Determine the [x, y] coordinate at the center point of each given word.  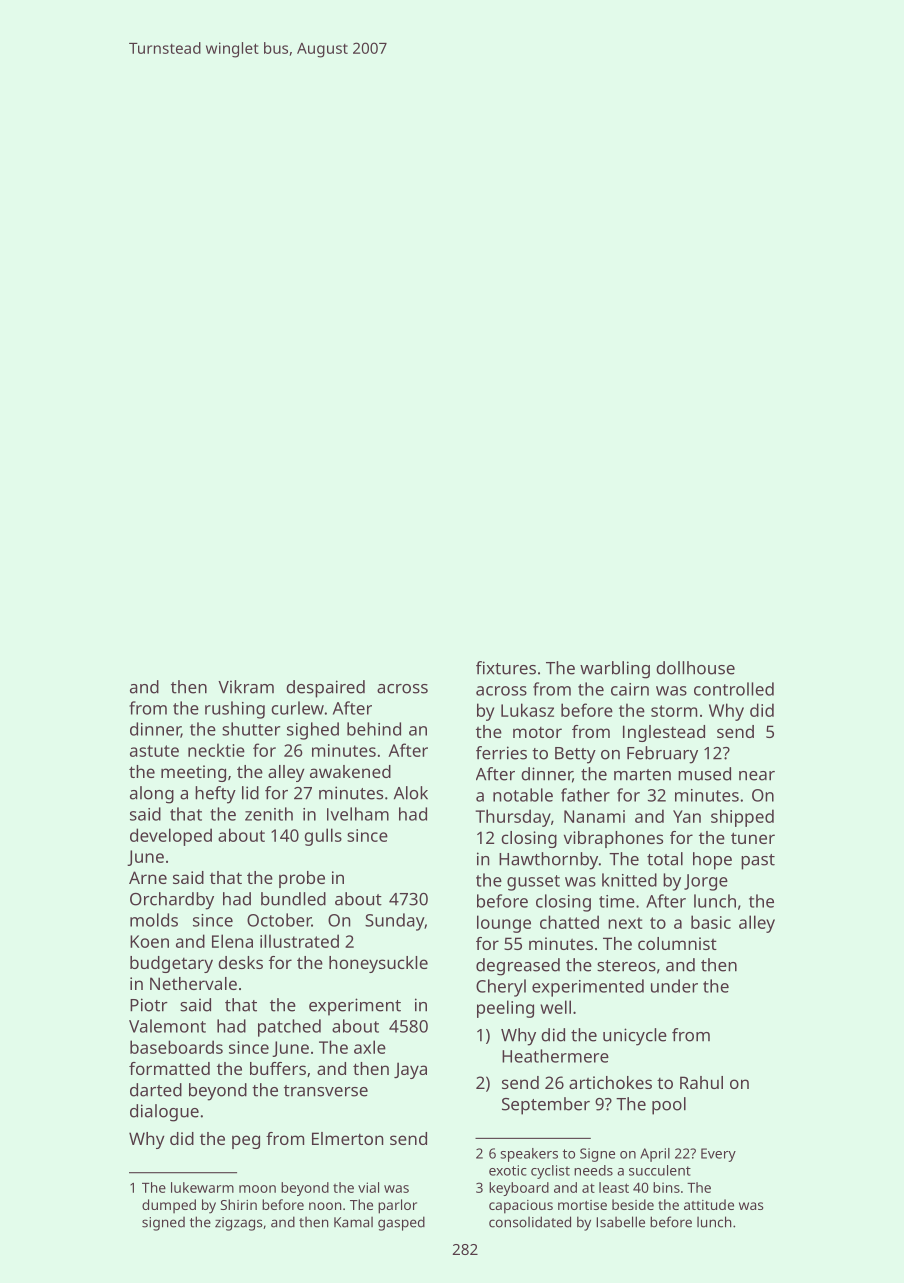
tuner [753, 838]
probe [302, 879]
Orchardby [172, 901]
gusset [533, 883]
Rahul [701, 1082]
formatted [169, 1068]
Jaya [410, 1070]
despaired [325, 689]
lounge [504, 924]
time [617, 901]
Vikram [246, 687]
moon [257, 1189]
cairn [630, 689]
